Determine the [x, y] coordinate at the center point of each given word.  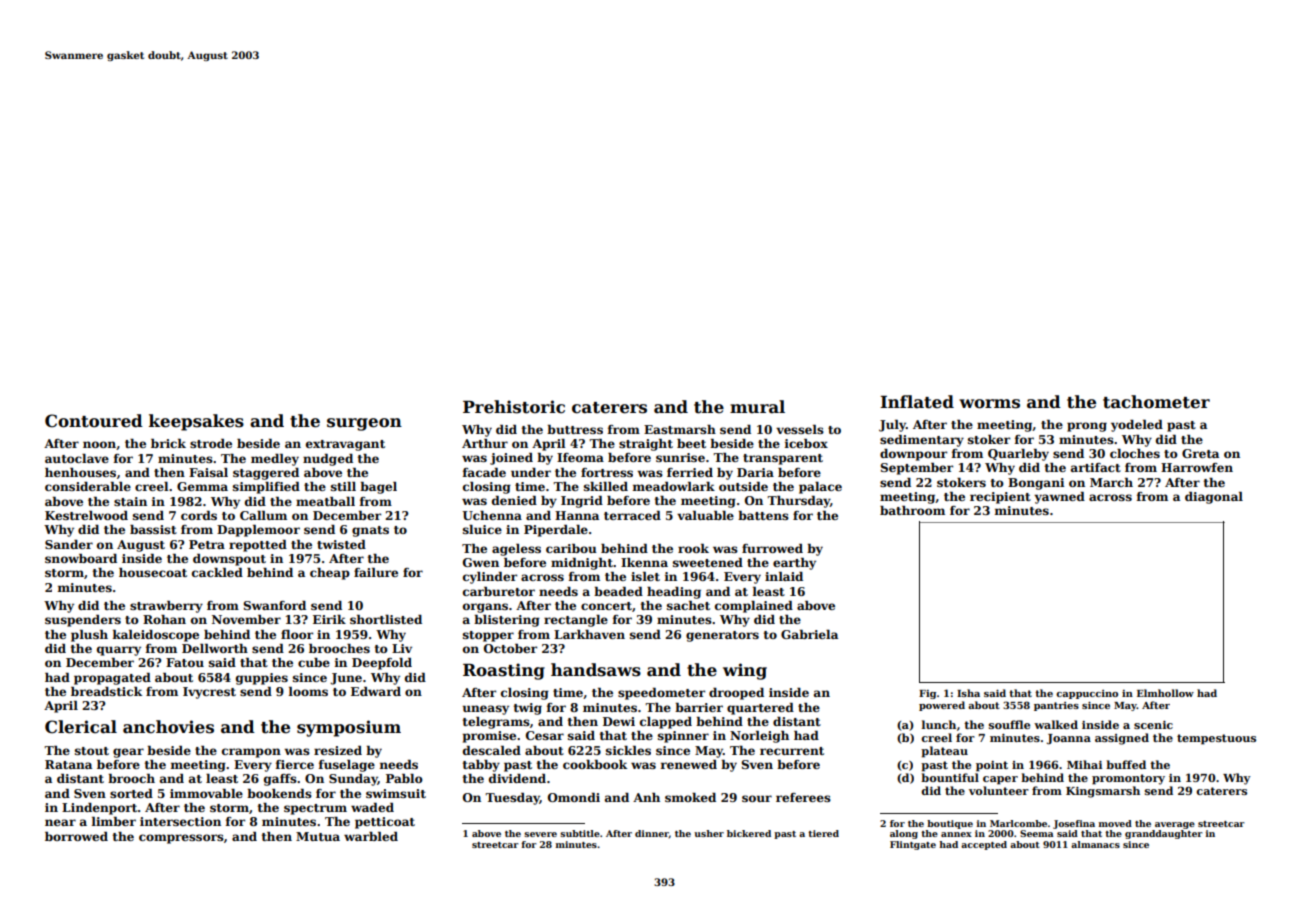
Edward [376, 691]
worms [989, 404]
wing [745, 671]
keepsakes [196, 422]
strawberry [166, 607]
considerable [88, 486]
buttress [575, 429]
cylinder [490, 578]
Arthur [485, 443]
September [916, 469]
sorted [131, 793]
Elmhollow [1165, 693]
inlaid [784, 576]
